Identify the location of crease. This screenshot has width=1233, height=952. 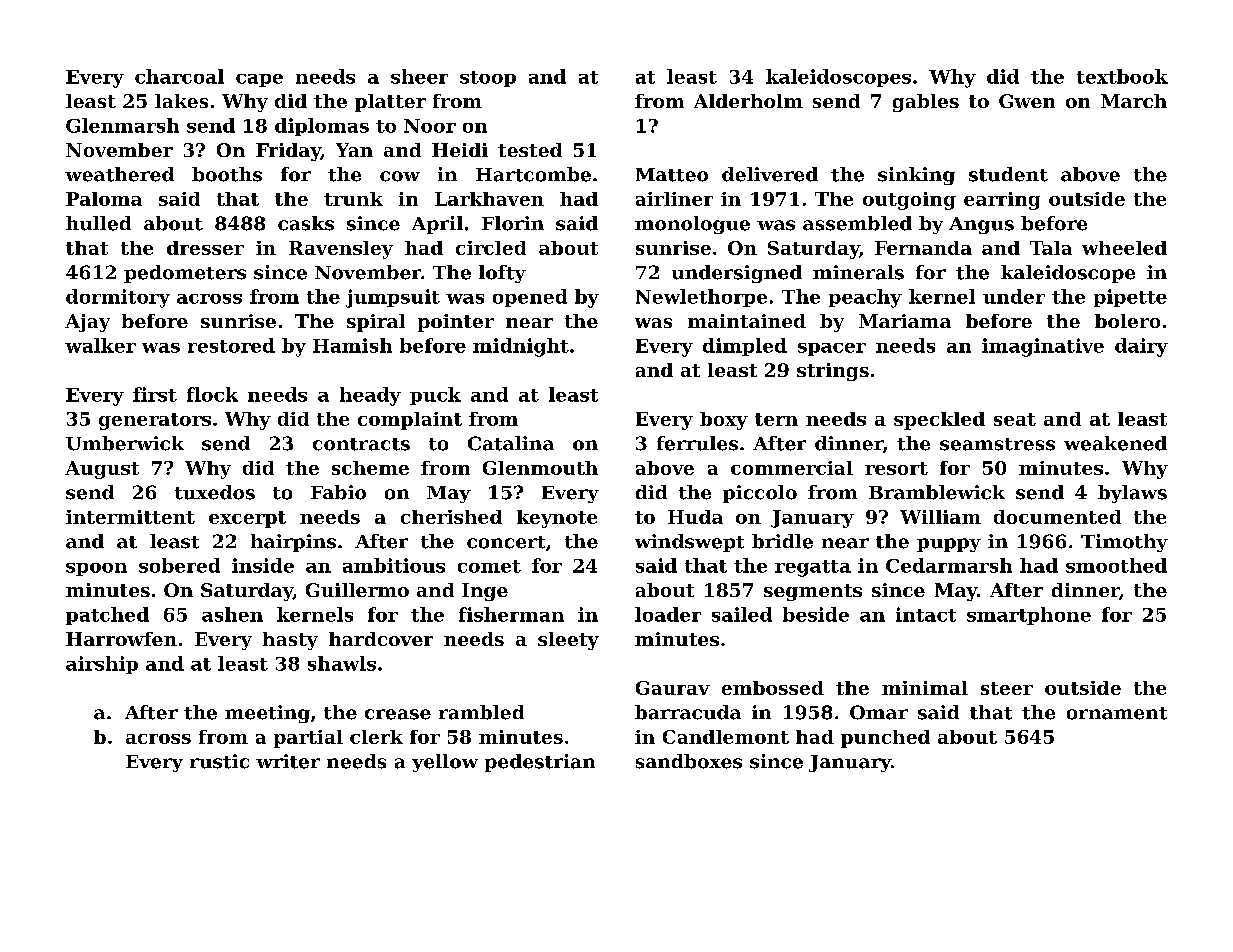
(398, 714).
